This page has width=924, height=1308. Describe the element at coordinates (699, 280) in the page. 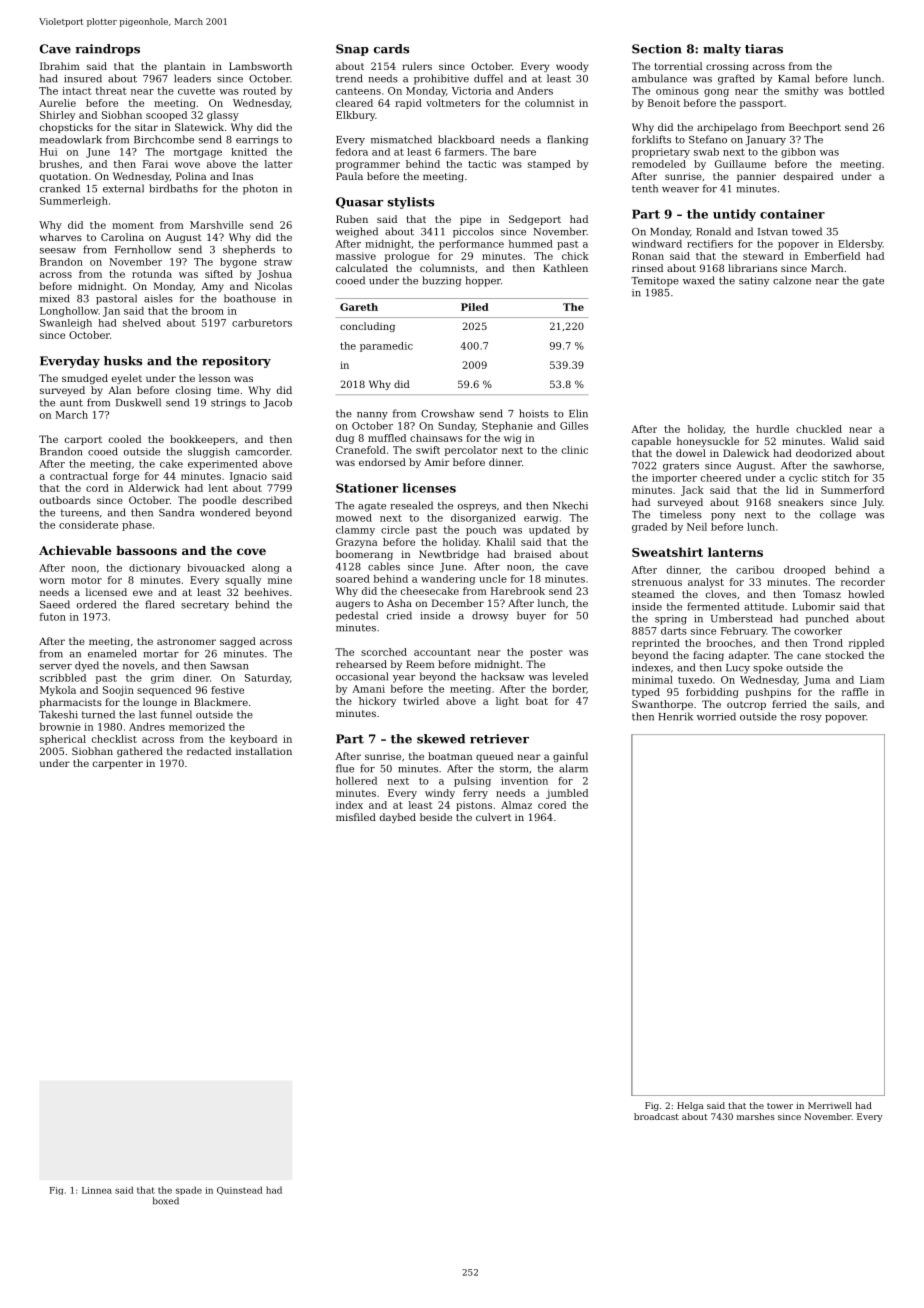

I see `waxed` at that location.
